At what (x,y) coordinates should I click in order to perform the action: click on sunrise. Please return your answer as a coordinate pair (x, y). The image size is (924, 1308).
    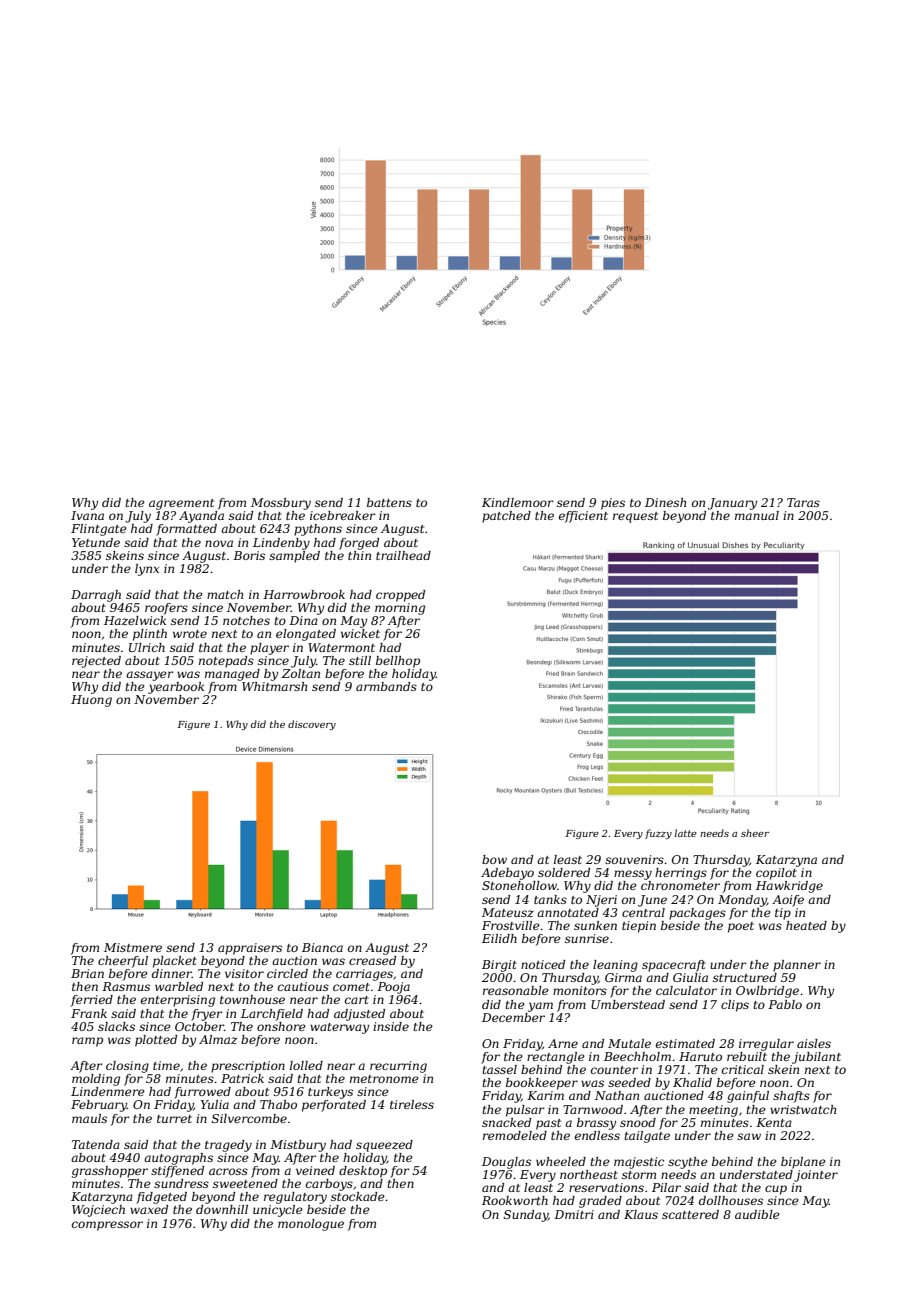
    Looking at the image, I should click on (587, 938).
